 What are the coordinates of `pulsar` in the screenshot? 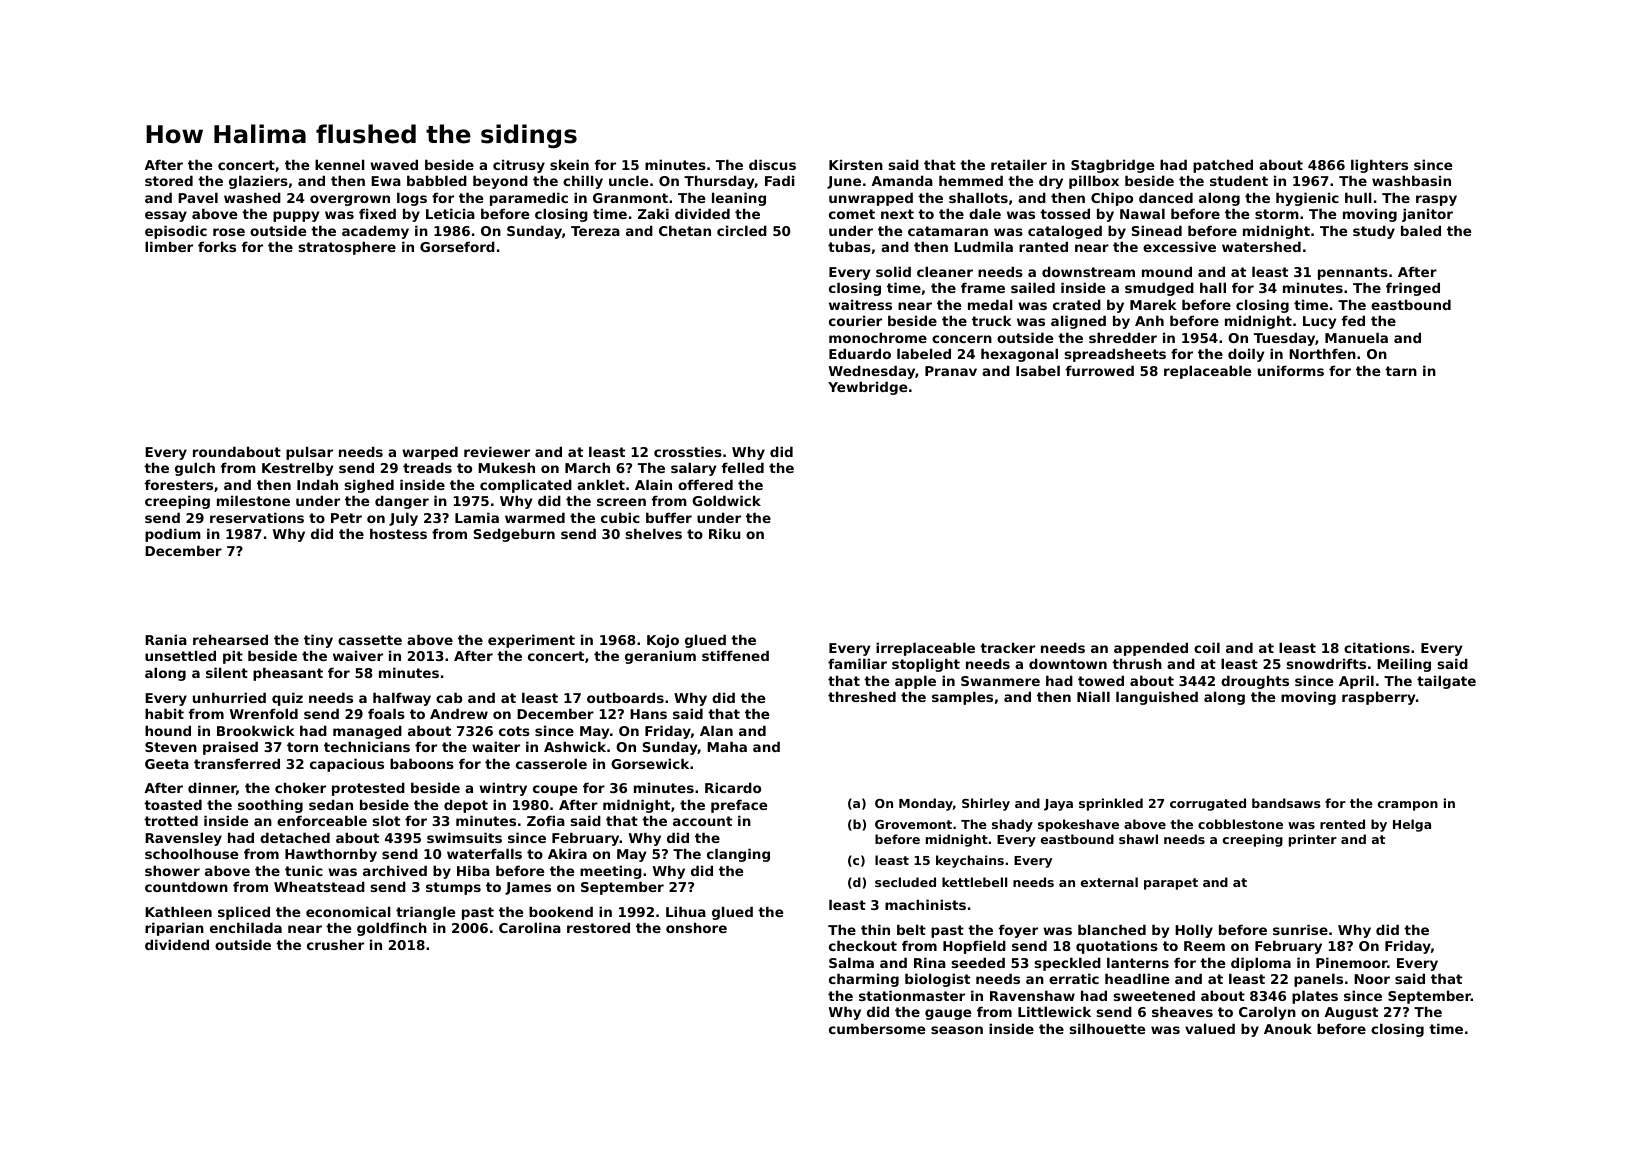 It's located at (309, 453).
